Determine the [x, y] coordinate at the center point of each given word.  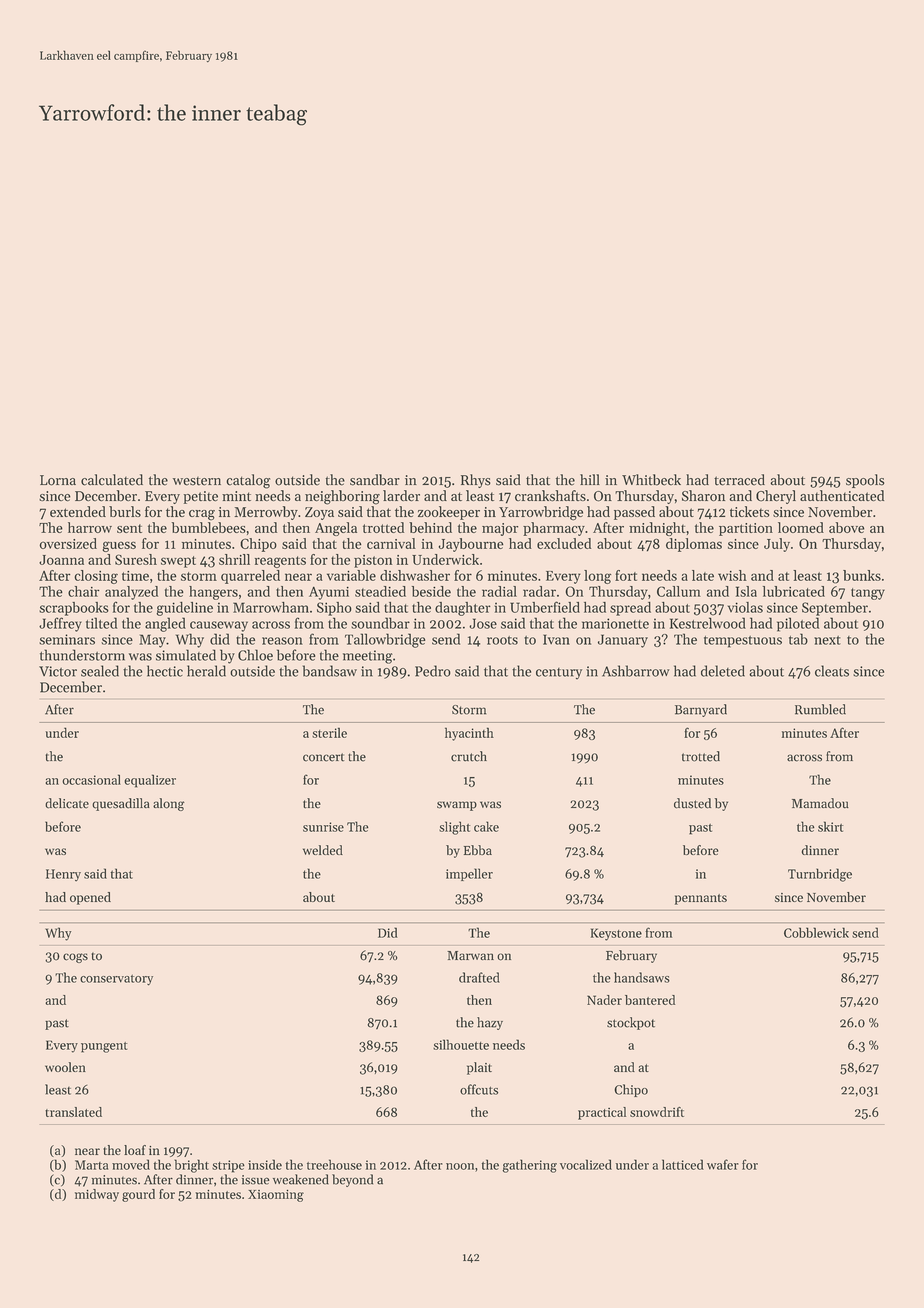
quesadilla [121, 804]
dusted [692, 803]
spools [865, 481]
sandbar [375, 480]
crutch [469, 756]
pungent [104, 1047]
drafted [479, 977]
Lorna [58, 480]
